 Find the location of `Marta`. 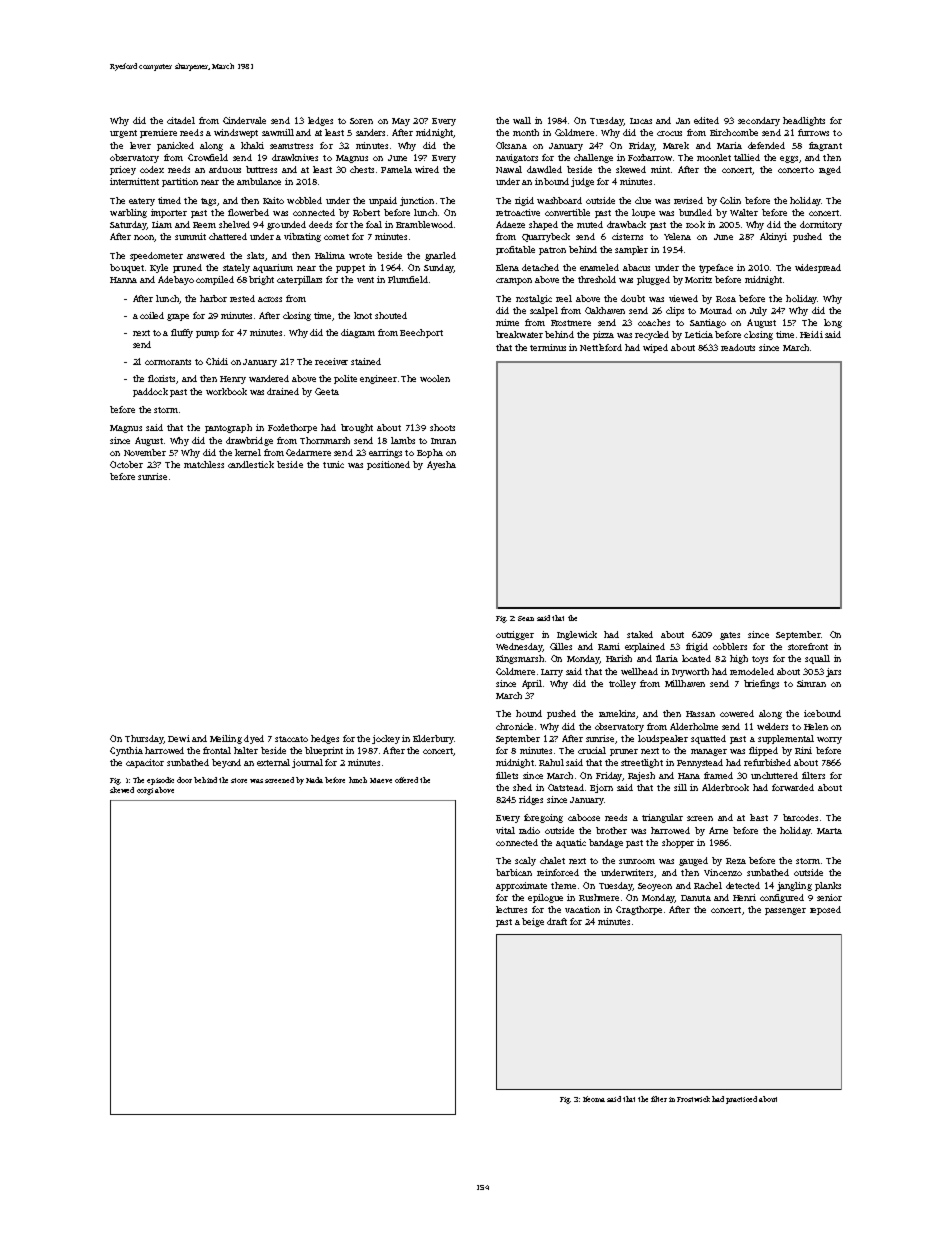

Marta is located at coordinates (829, 831).
